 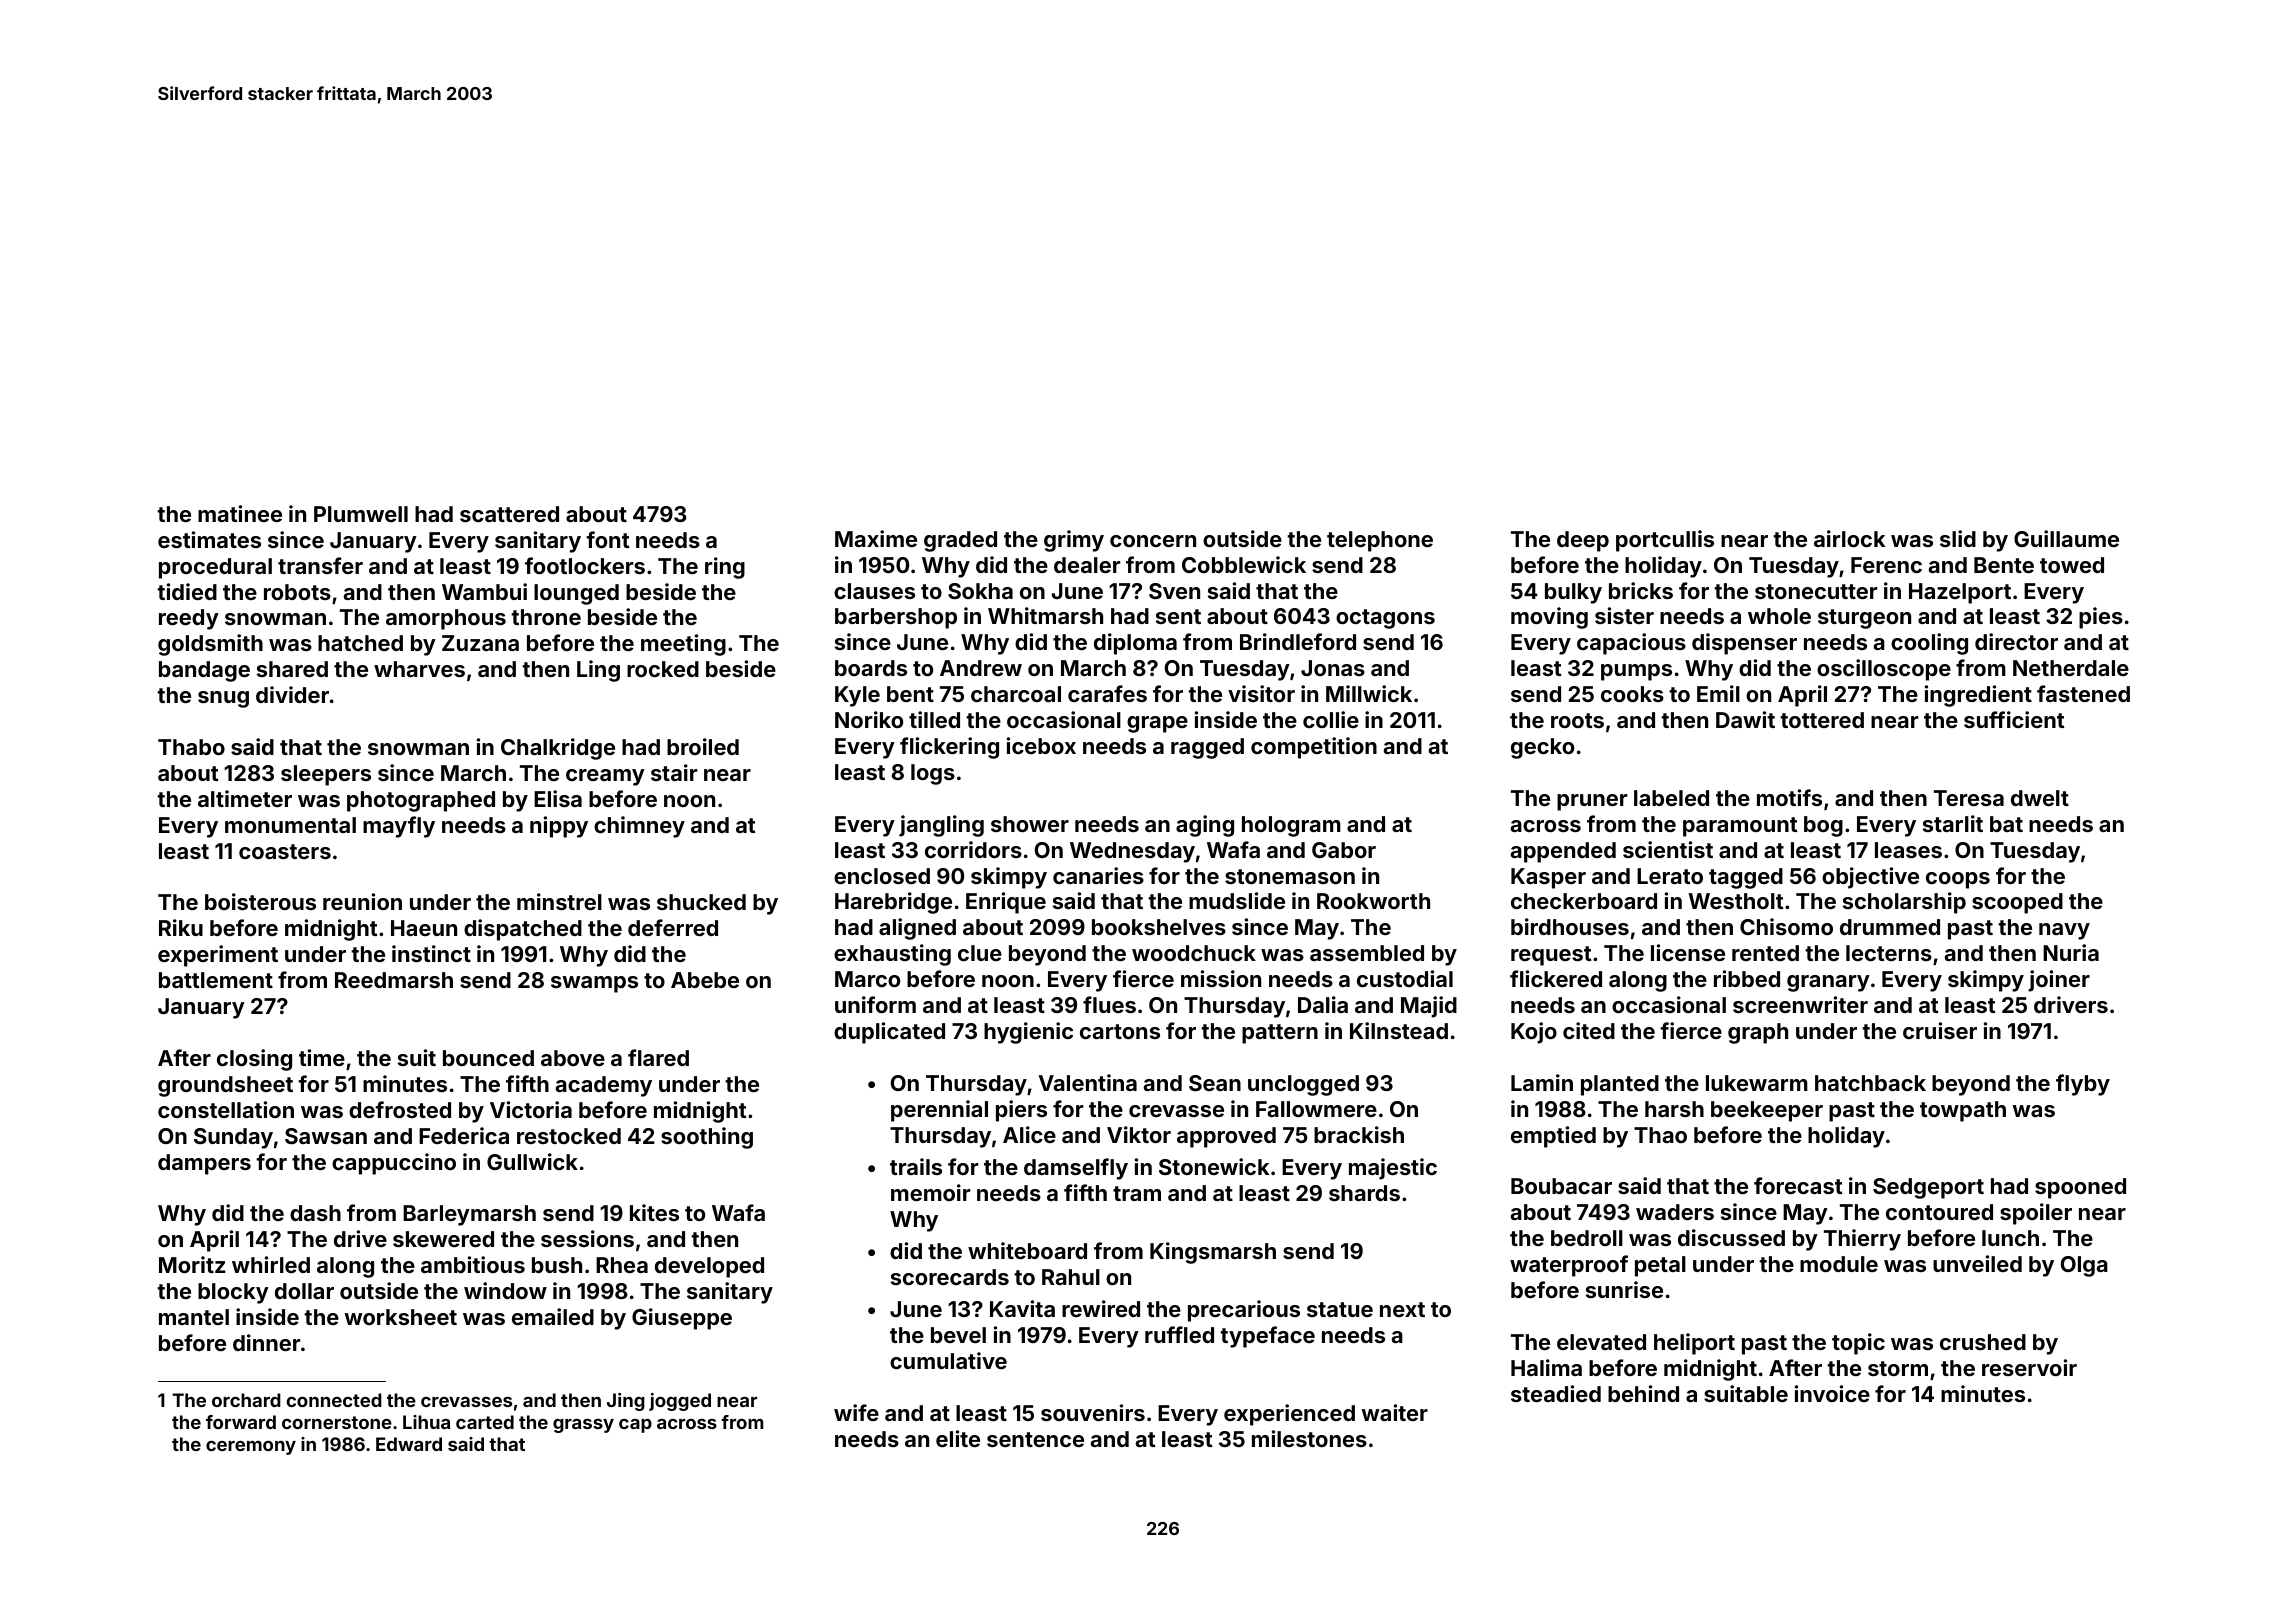 What do you see at coordinates (191, 747) in the image?
I see `Thabo` at bounding box center [191, 747].
